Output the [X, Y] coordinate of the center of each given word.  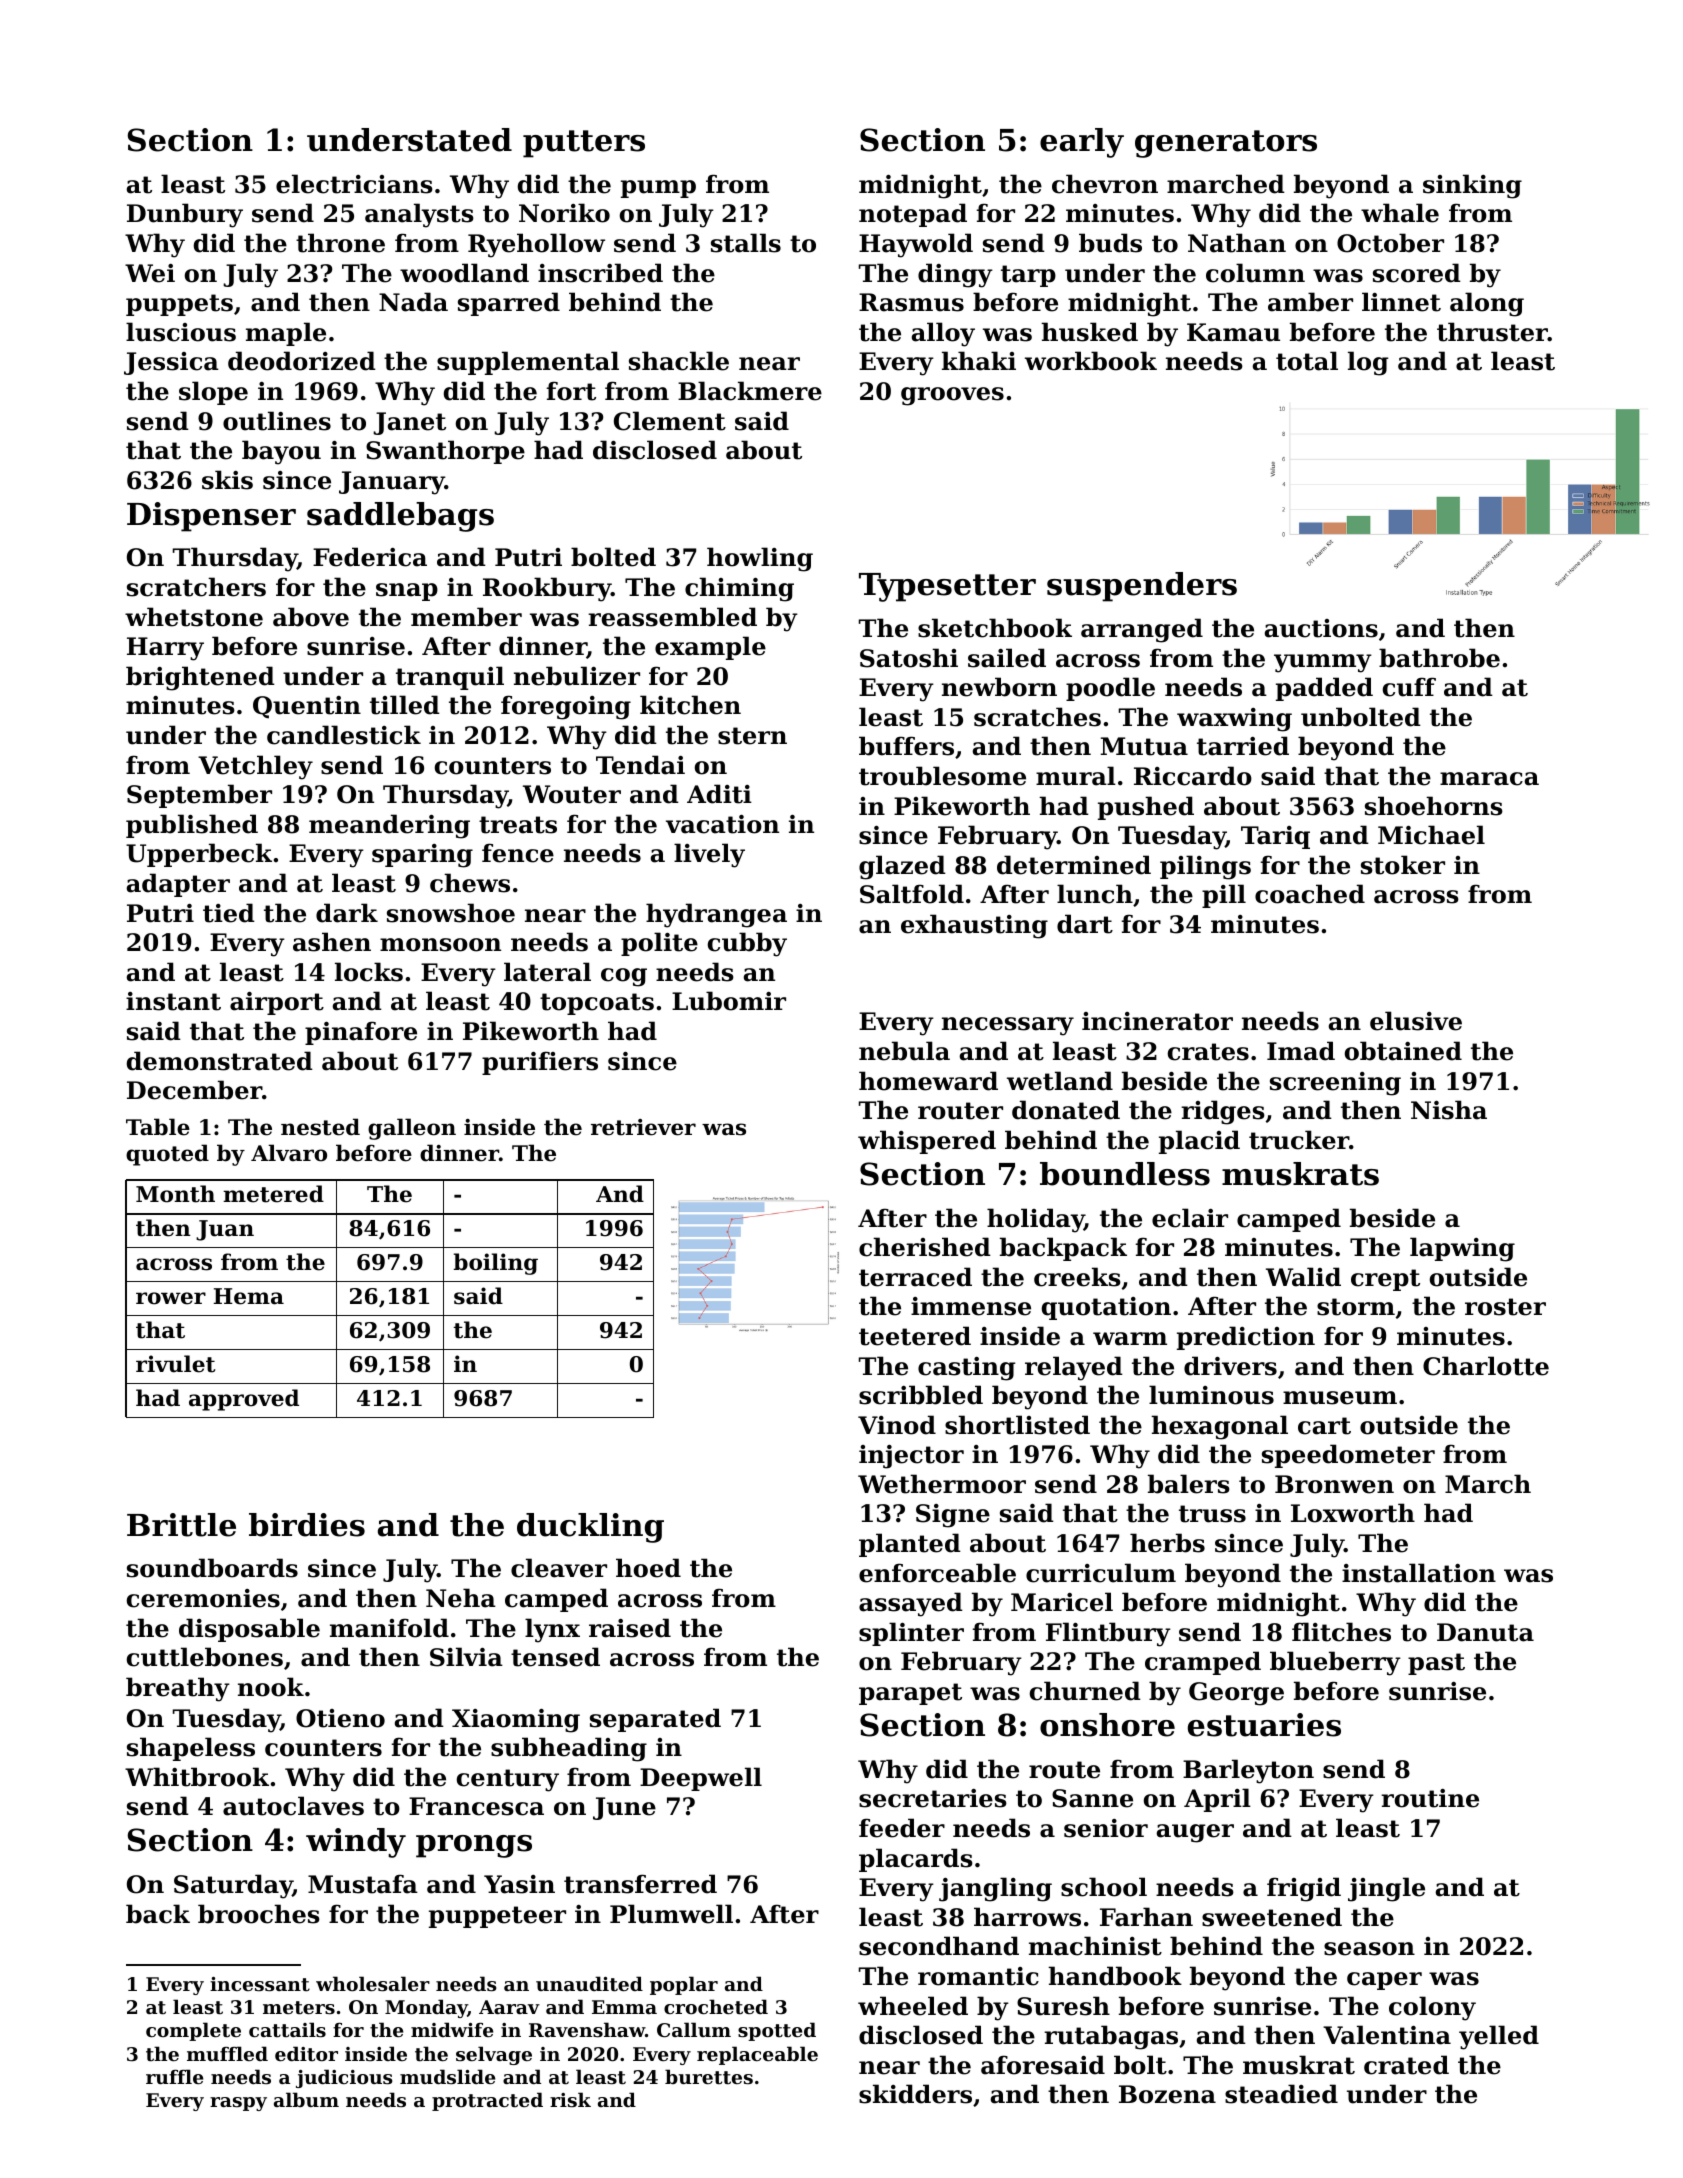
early [1082, 143]
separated [655, 1720]
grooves [952, 396]
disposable [249, 1630]
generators [1226, 144]
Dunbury [185, 215]
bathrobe [1439, 658]
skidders [915, 2094]
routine [1430, 1798]
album [306, 2099]
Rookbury [547, 589]
